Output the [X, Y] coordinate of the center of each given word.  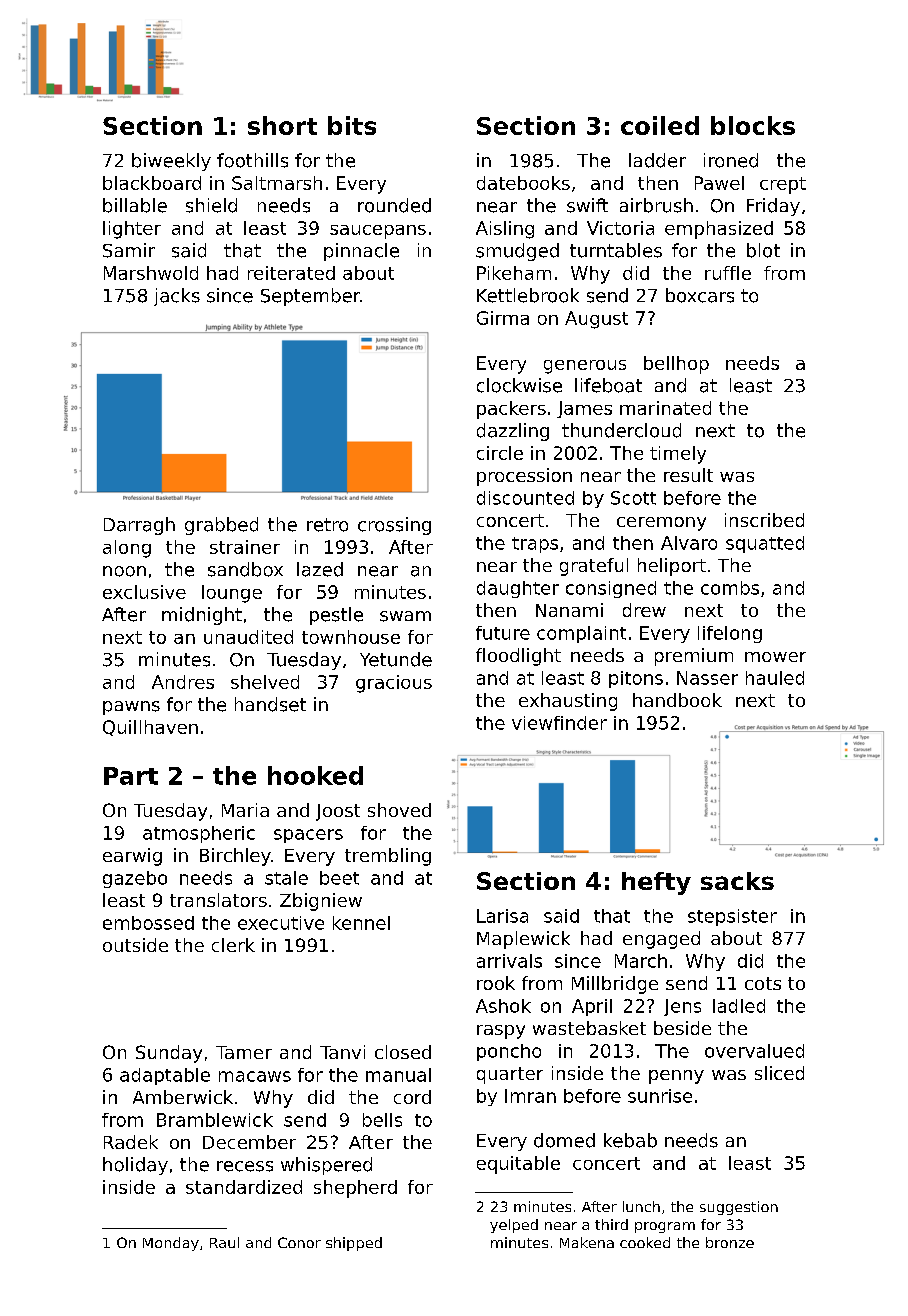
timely [678, 455]
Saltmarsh [277, 183]
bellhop [676, 365]
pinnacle [361, 252]
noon [124, 571]
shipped [354, 1244]
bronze [730, 1242]
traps [535, 545]
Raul [224, 1242]
